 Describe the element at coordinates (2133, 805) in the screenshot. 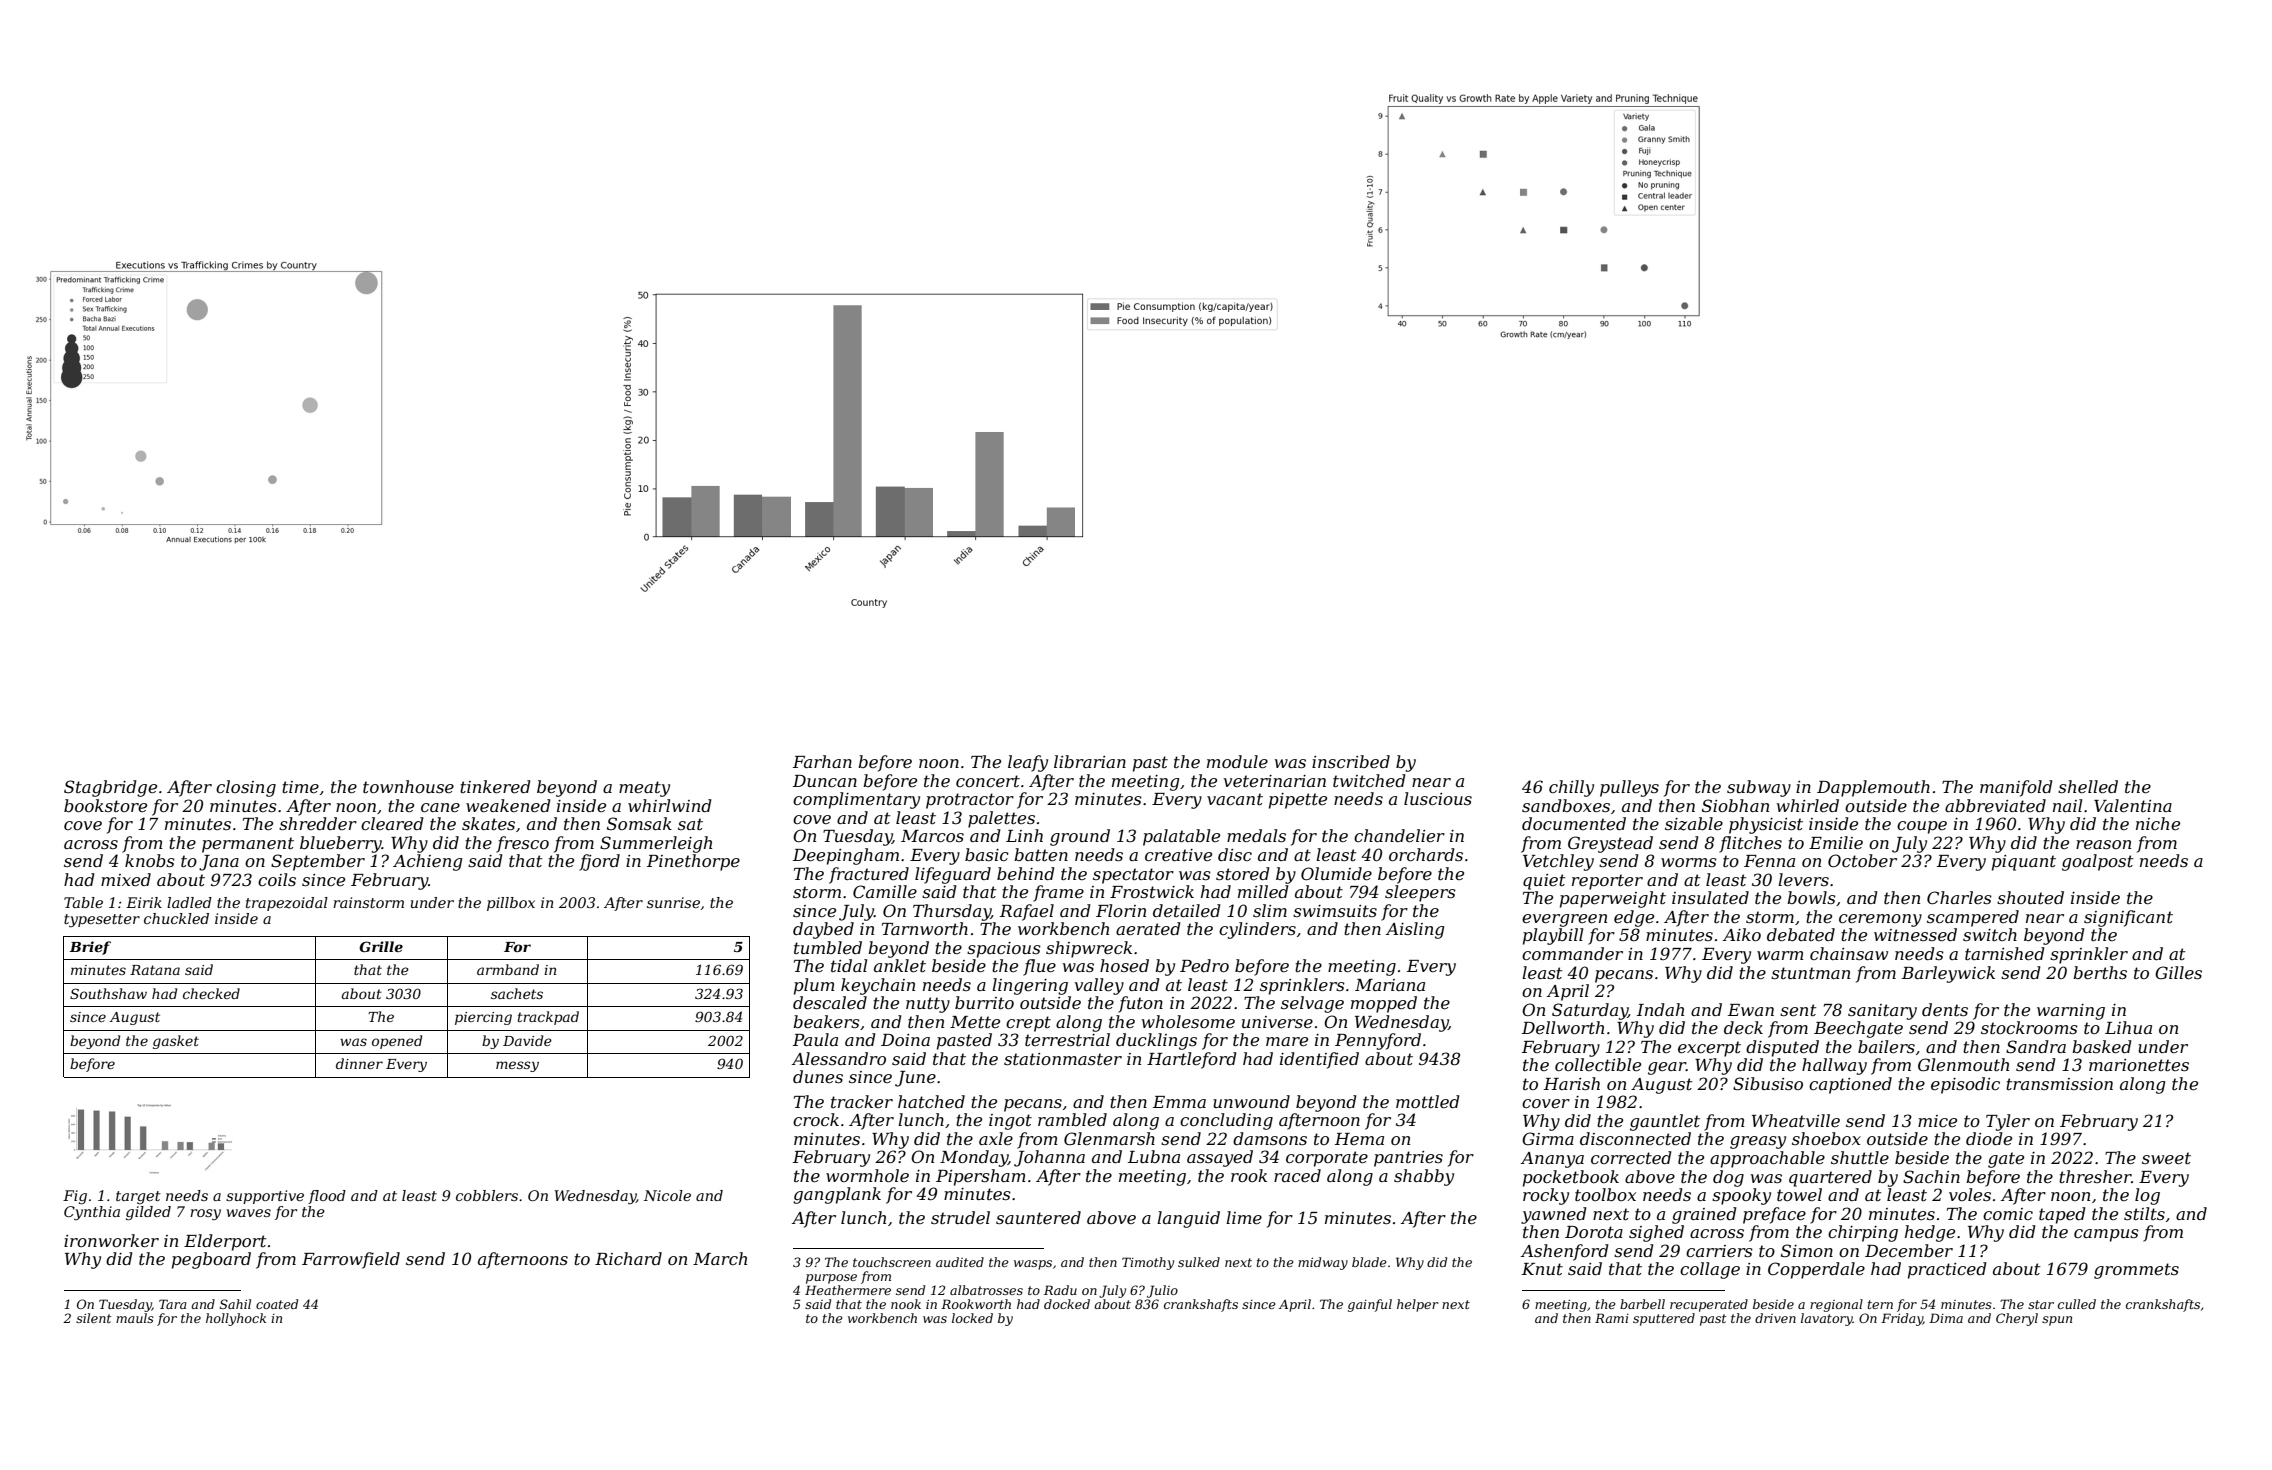

I see `Valentina` at that location.
